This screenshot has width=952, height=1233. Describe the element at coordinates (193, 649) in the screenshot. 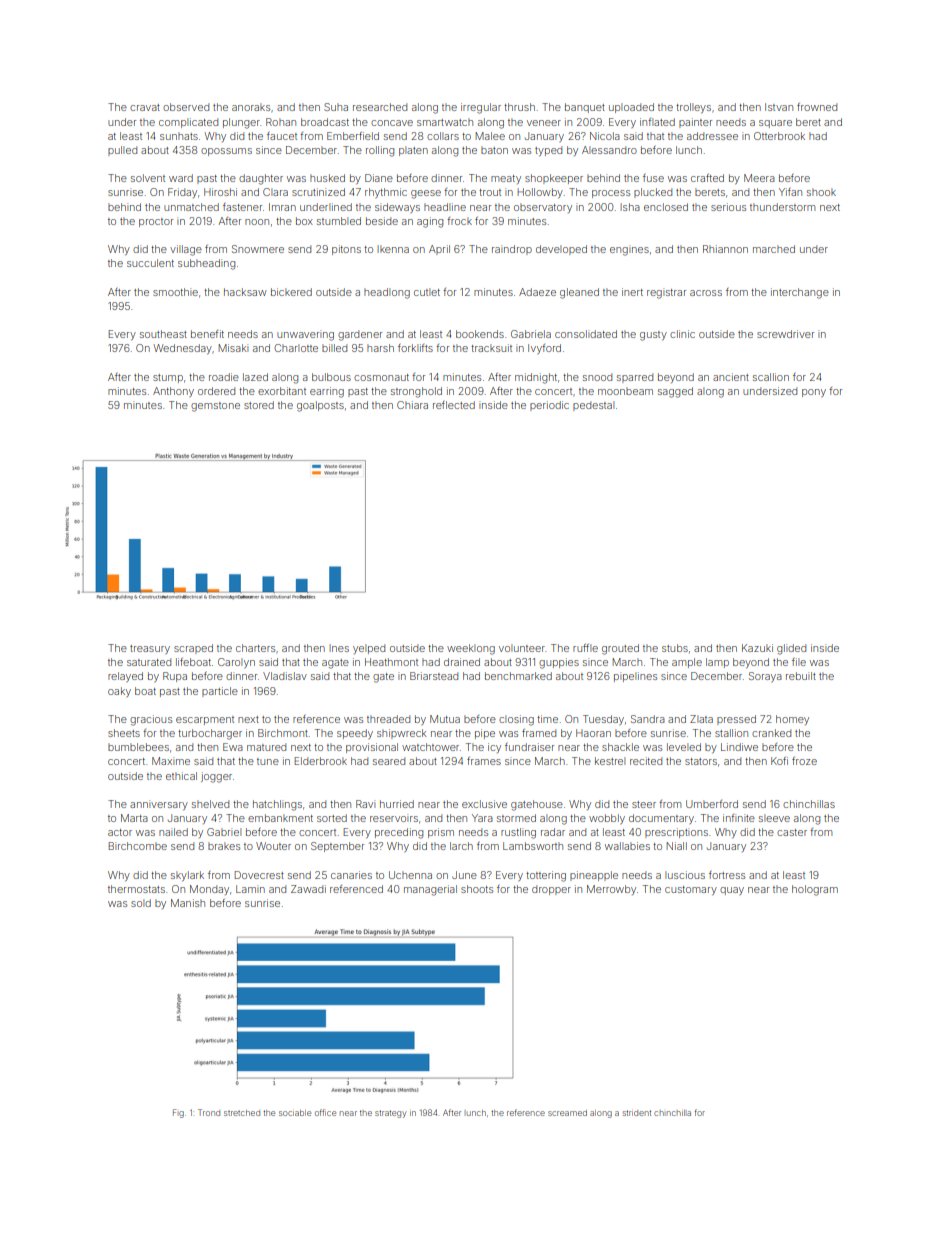

I see `scraped` at that location.
